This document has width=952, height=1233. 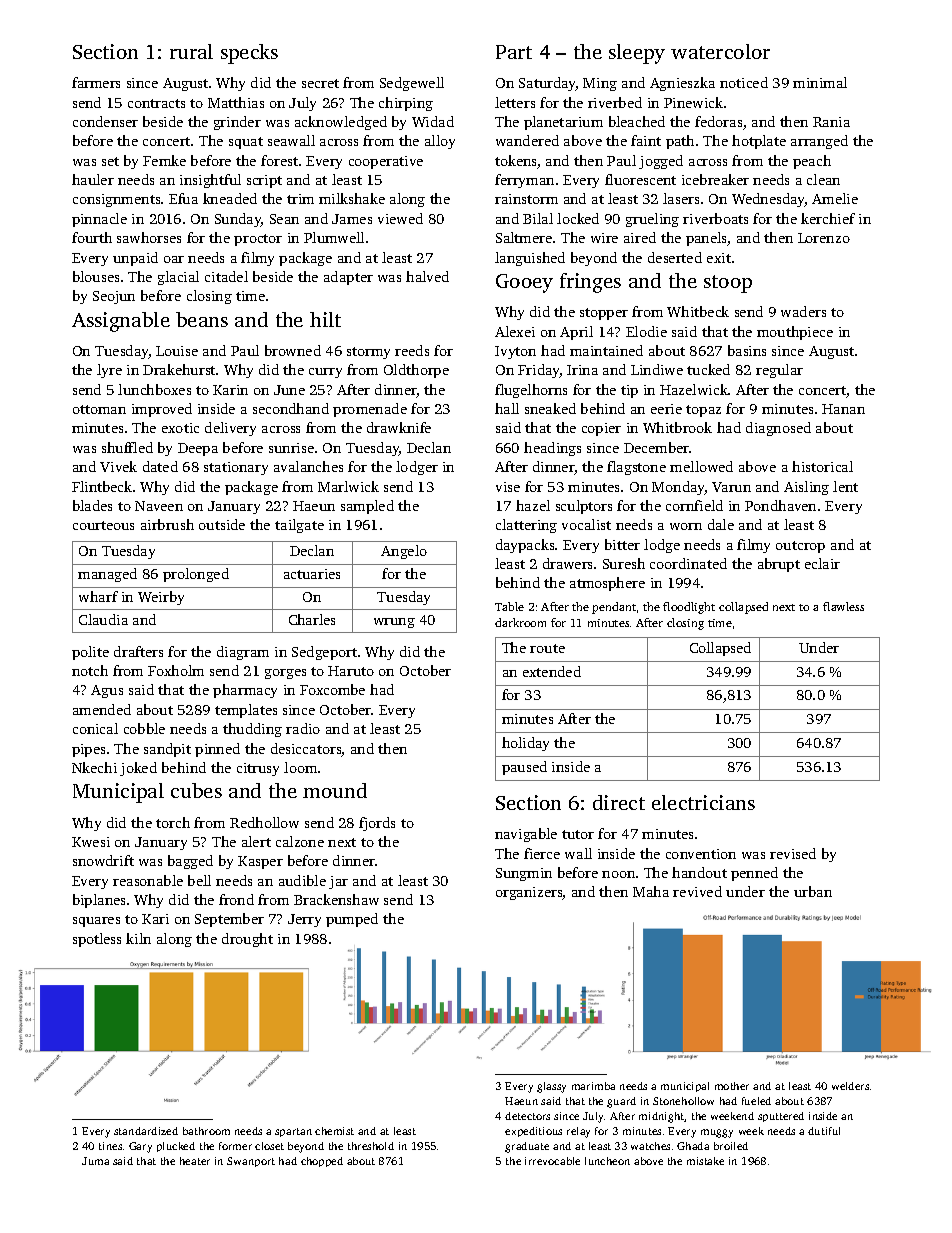 I want to click on rural, so click(x=191, y=51).
